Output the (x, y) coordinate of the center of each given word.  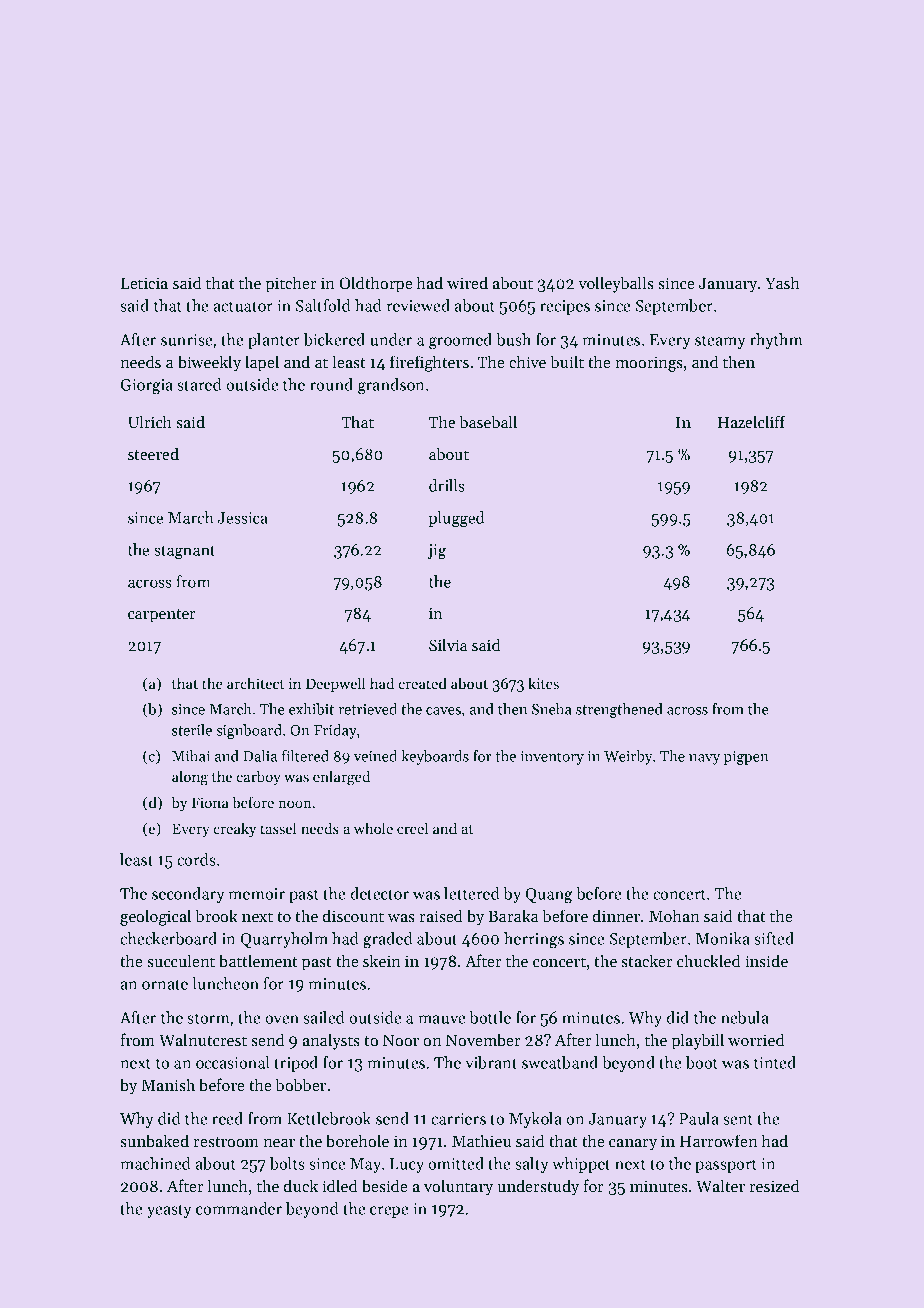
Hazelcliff (752, 421)
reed (227, 1118)
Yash (782, 282)
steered (153, 453)
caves (443, 711)
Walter (720, 1185)
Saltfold (323, 305)
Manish (168, 1084)
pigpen (746, 758)
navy (704, 759)
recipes (565, 307)
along (190, 778)
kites (543, 683)
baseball (488, 421)
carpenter (161, 616)
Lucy (407, 1165)
